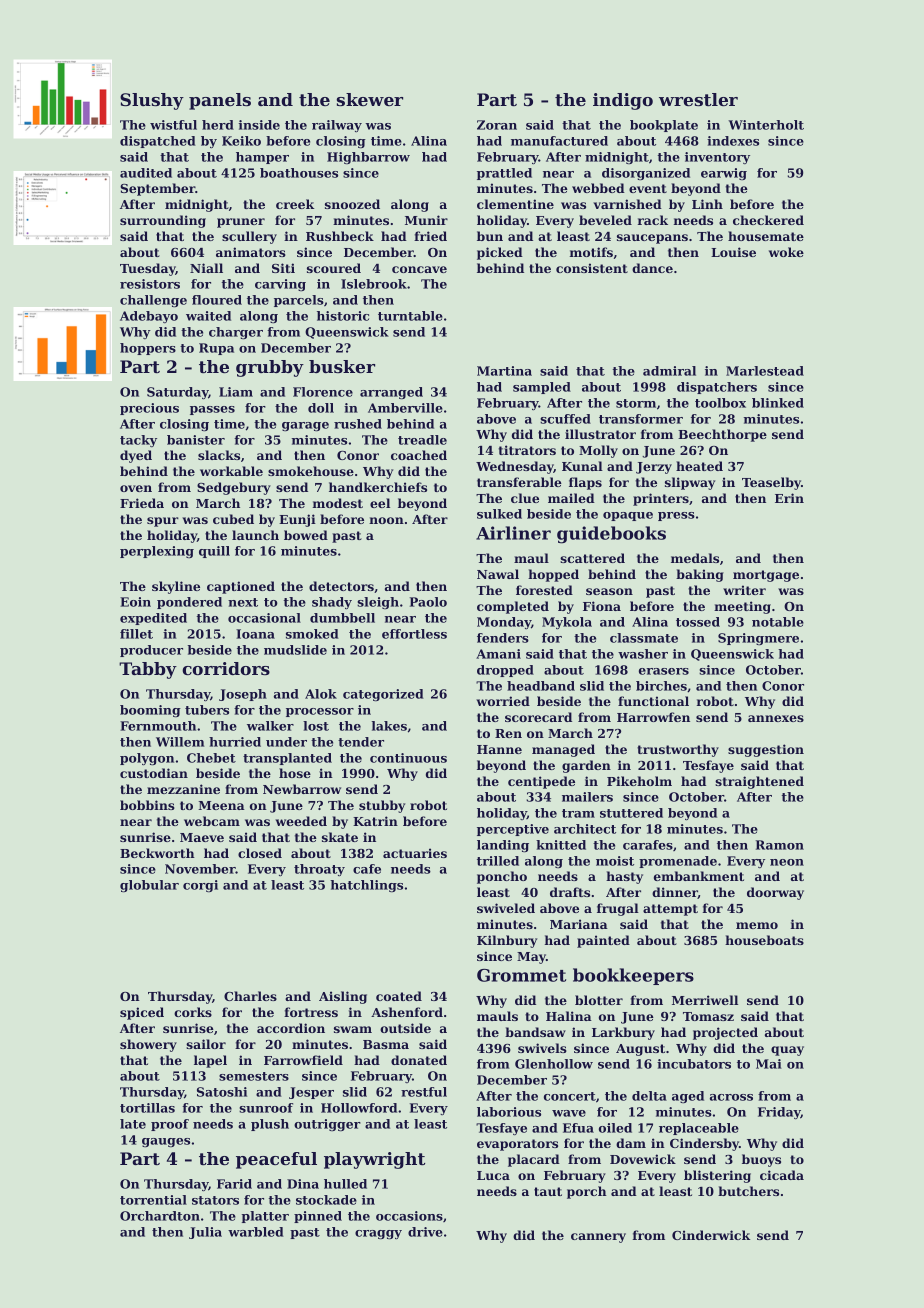  What do you see at coordinates (705, 1000) in the image?
I see `Merriwell` at bounding box center [705, 1000].
